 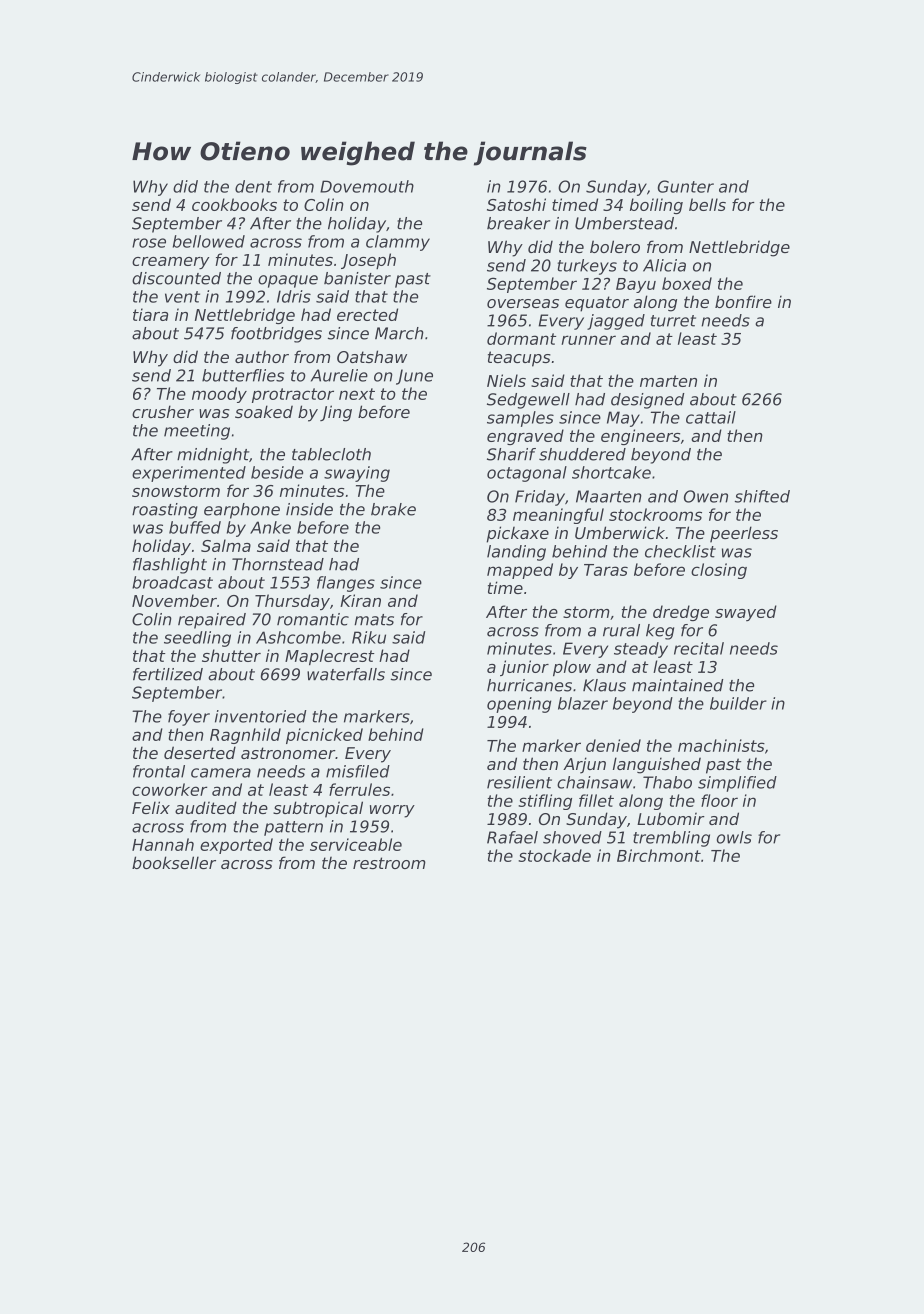 What do you see at coordinates (165, 511) in the document?
I see `roasting` at bounding box center [165, 511].
